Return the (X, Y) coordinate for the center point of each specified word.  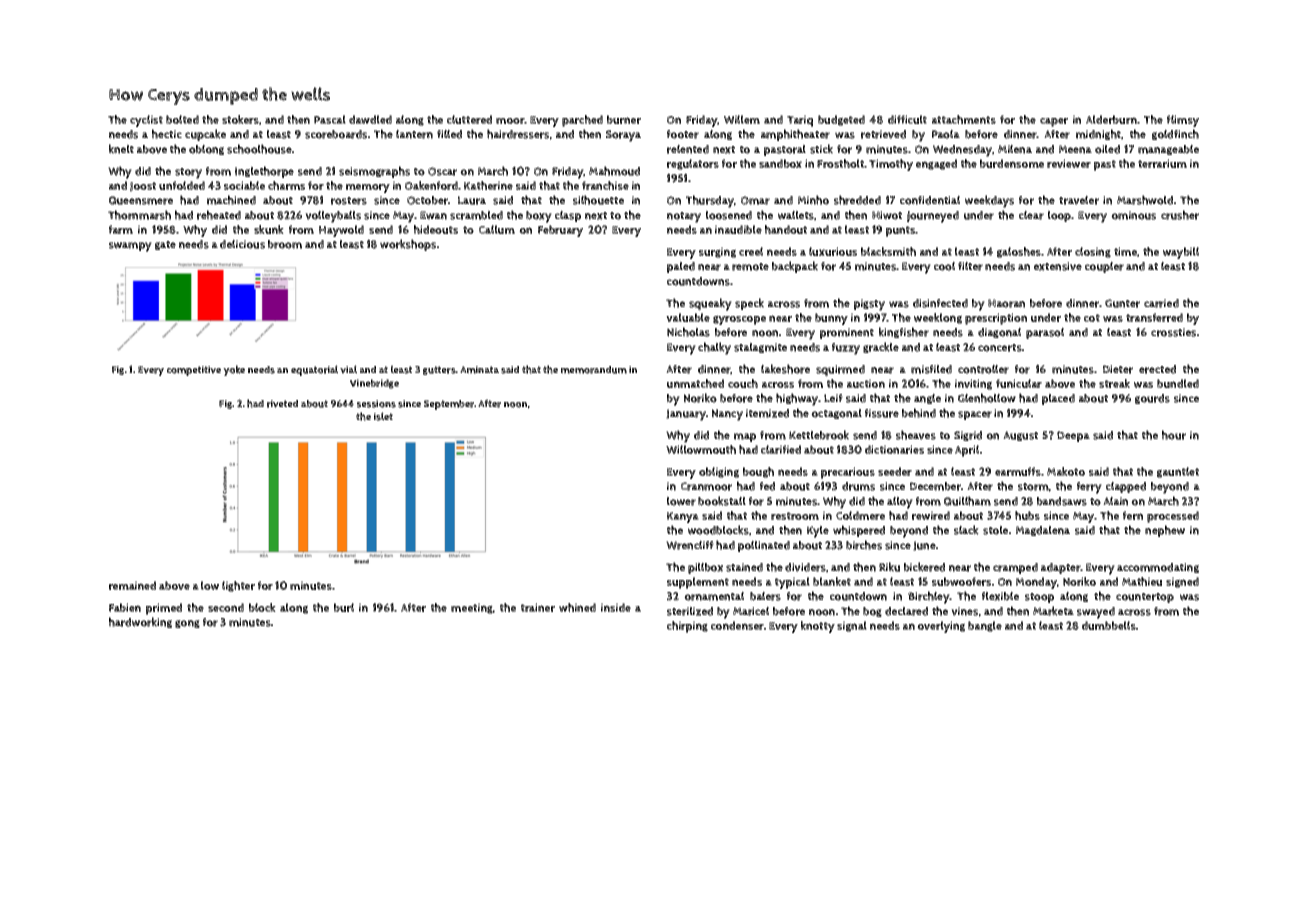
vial (348, 369)
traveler (1079, 200)
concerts (1000, 348)
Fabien (125, 607)
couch (743, 383)
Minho (813, 200)
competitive (194, 371)
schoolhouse (259, 149)
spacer (975, 415)
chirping (687, 627)
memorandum (594, 370)
